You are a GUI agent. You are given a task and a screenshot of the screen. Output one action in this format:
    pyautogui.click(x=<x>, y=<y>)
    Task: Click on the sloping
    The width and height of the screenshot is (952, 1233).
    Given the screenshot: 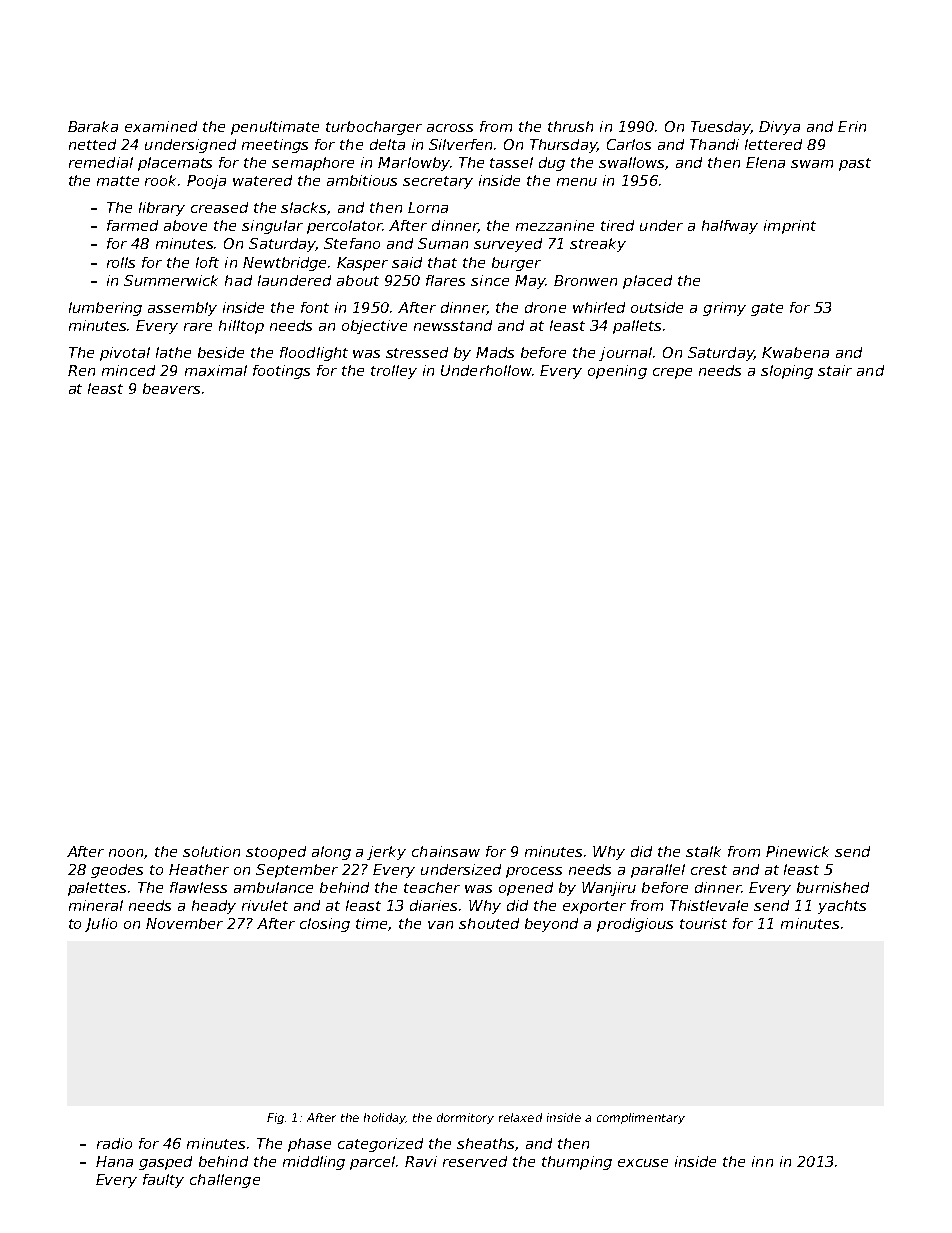 What is the action you would take?
    pyautogui.click(x=787, y=372)
